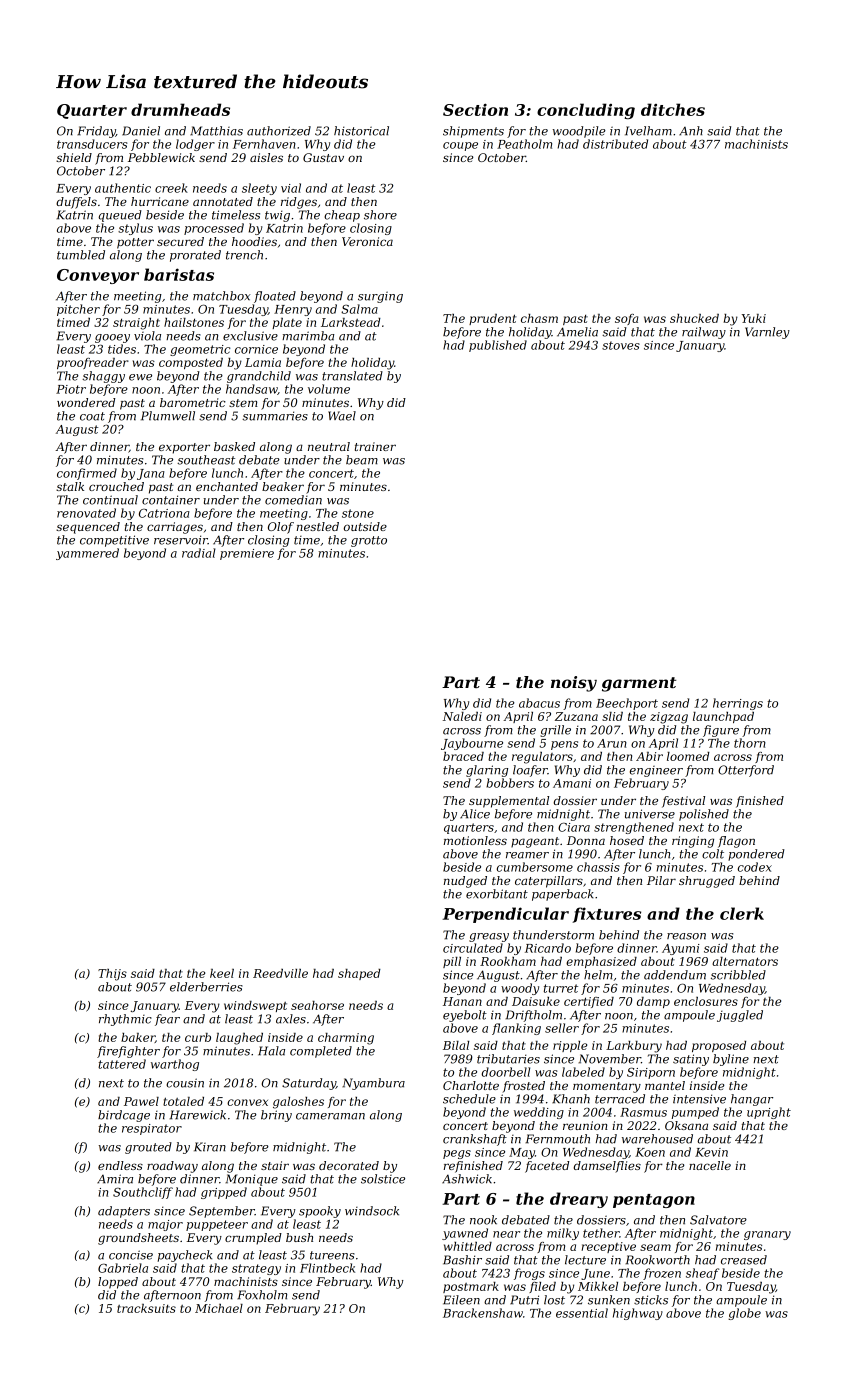 The height and width of the page is (1400, 849). What do you see at coordinates (665, 1085) in the page?
I see `mantel` at bounding box center [665, 1085].
